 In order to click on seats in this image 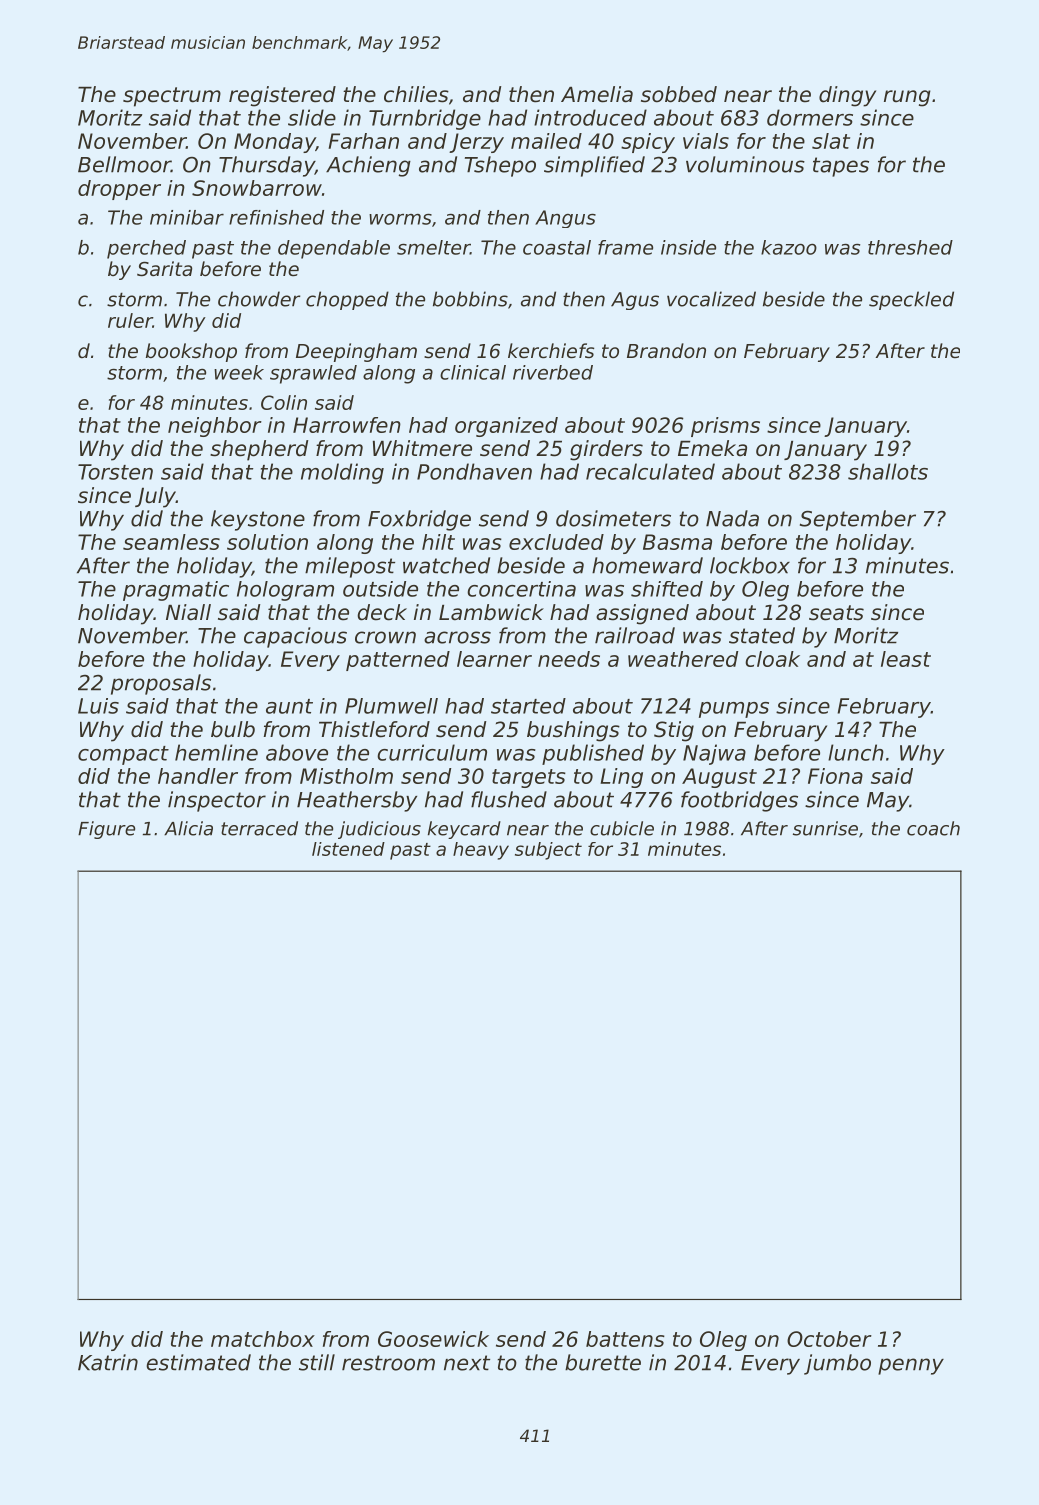, I will do `click(836, 613)`.
